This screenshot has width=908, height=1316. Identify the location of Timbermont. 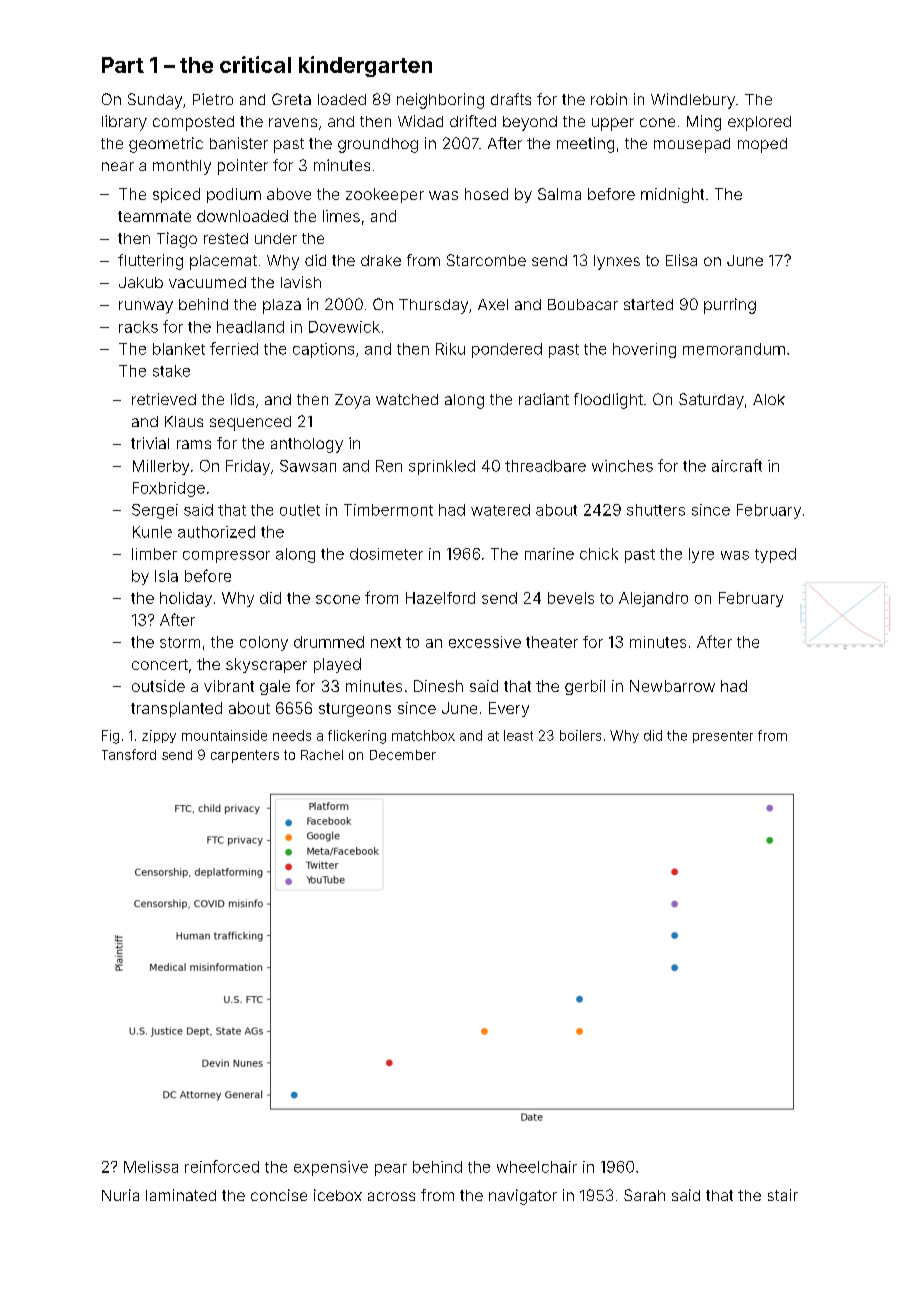
(388, 510).
